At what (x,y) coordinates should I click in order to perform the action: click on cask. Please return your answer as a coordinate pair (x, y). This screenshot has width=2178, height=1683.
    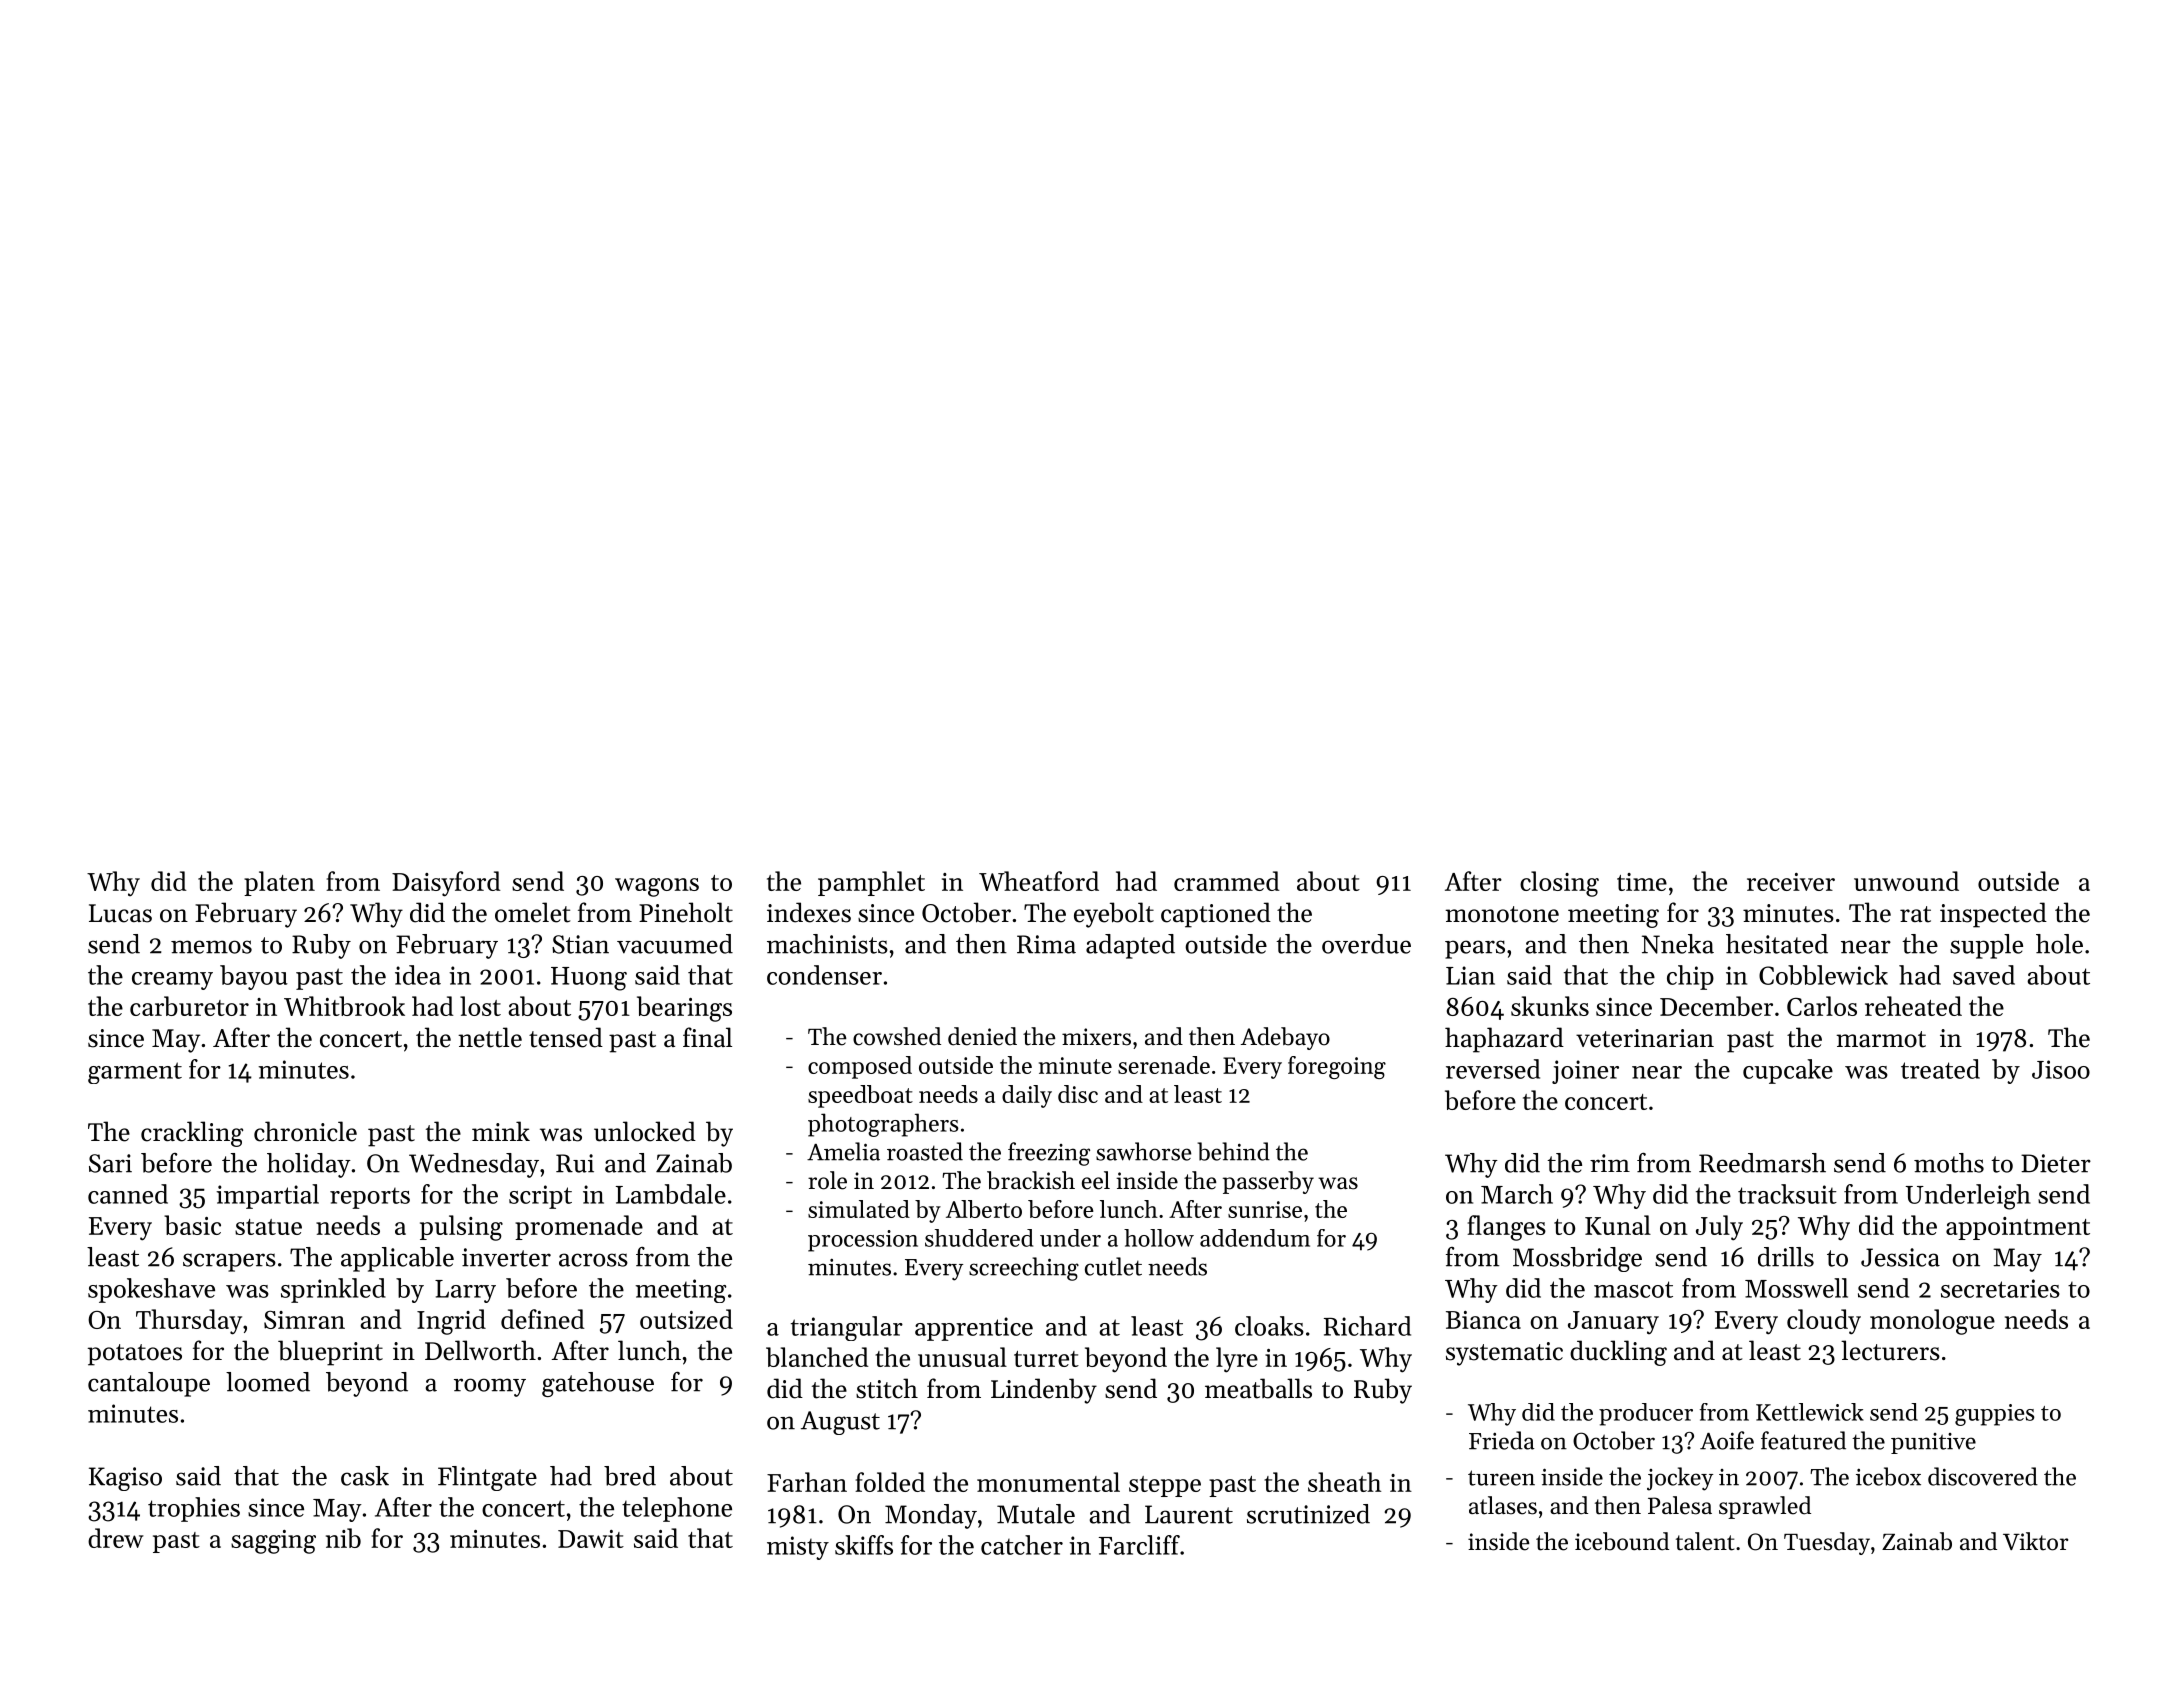
    Looking at the image, I should click on (365, 1476).
